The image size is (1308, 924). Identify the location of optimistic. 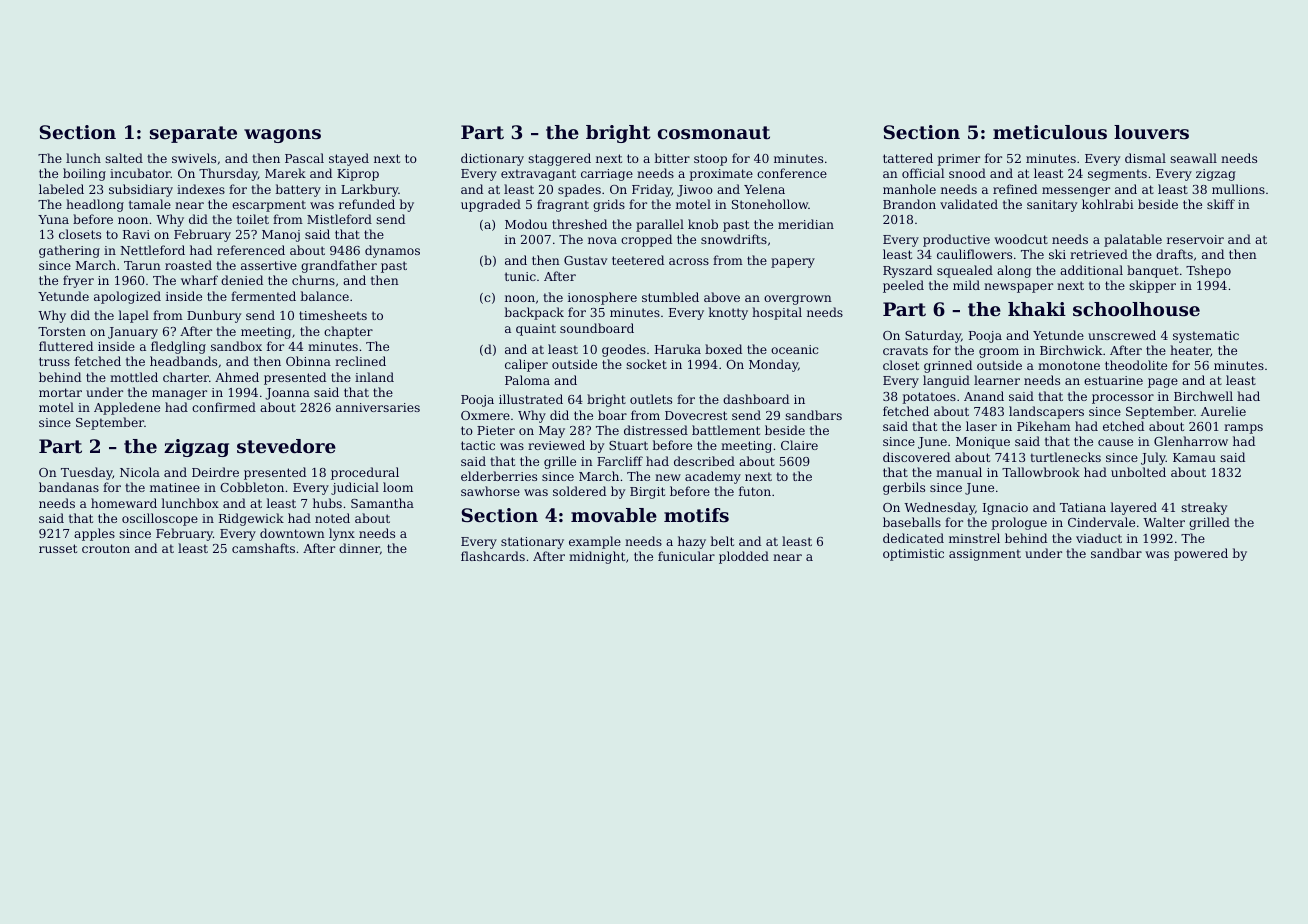
(913, 555).
